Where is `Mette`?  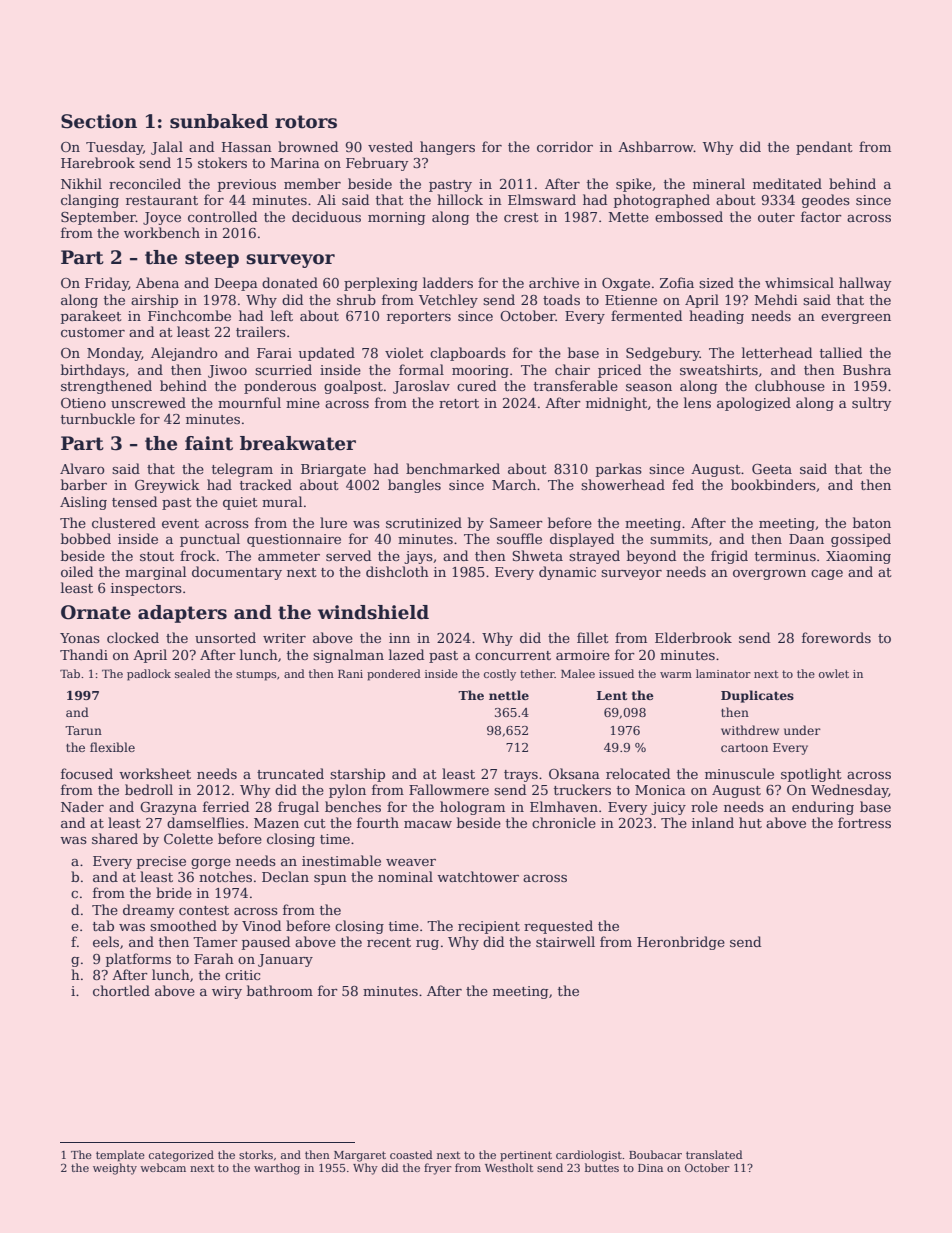
Mette is located at coordinates (628, 217).
